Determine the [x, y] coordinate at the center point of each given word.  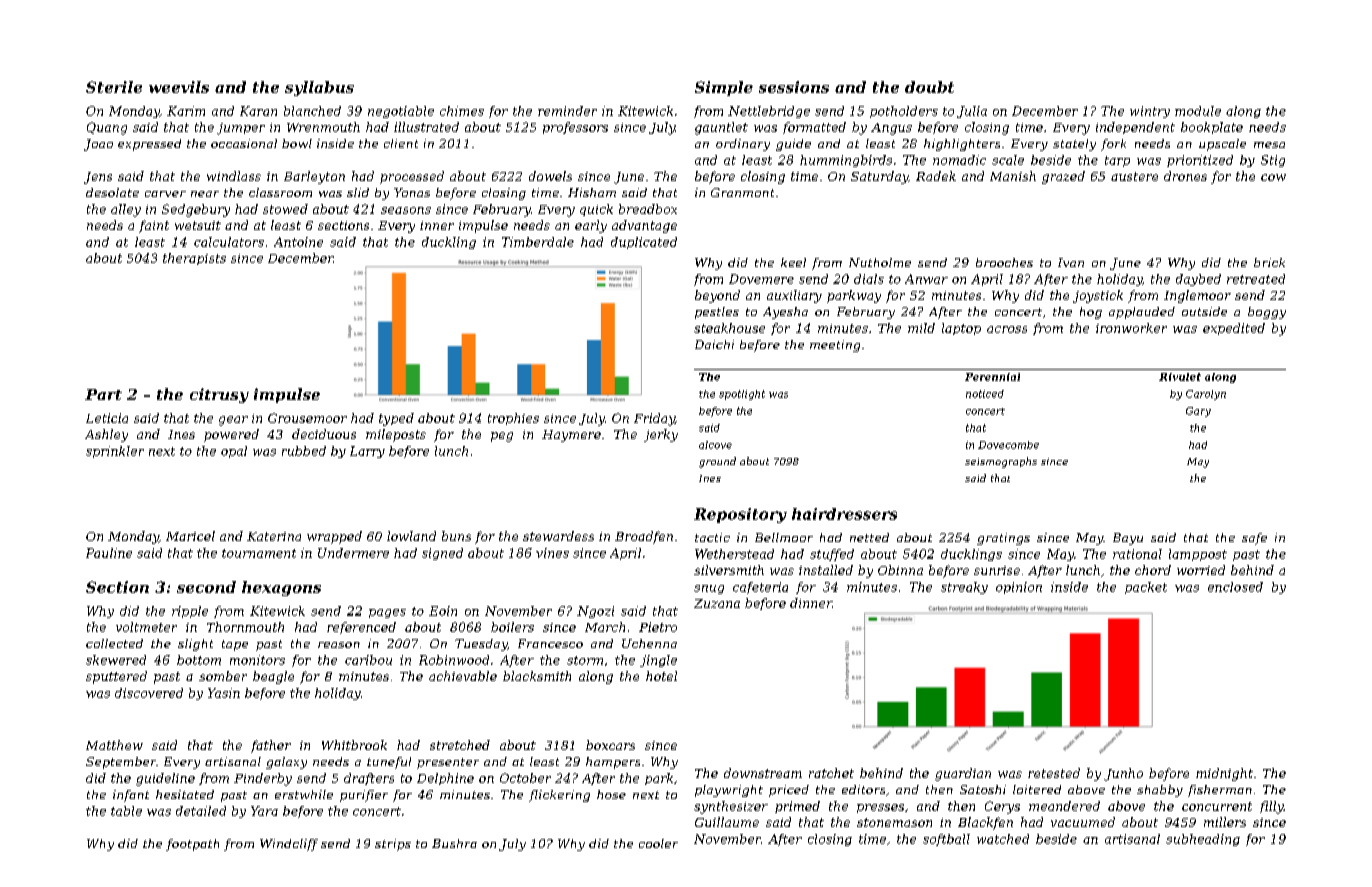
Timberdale [538, 242]
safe [1254, 539]
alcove [715, 445]
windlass [234, 176]
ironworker [1131, 328]
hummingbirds [846, 161]
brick [1269, 262]
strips [393, 845]
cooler [658, 843]
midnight [1224, 774]
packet [1146, 588]
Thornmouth [245, 627]
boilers [512, 627]
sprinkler [115, 452]
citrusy [219, 395]
